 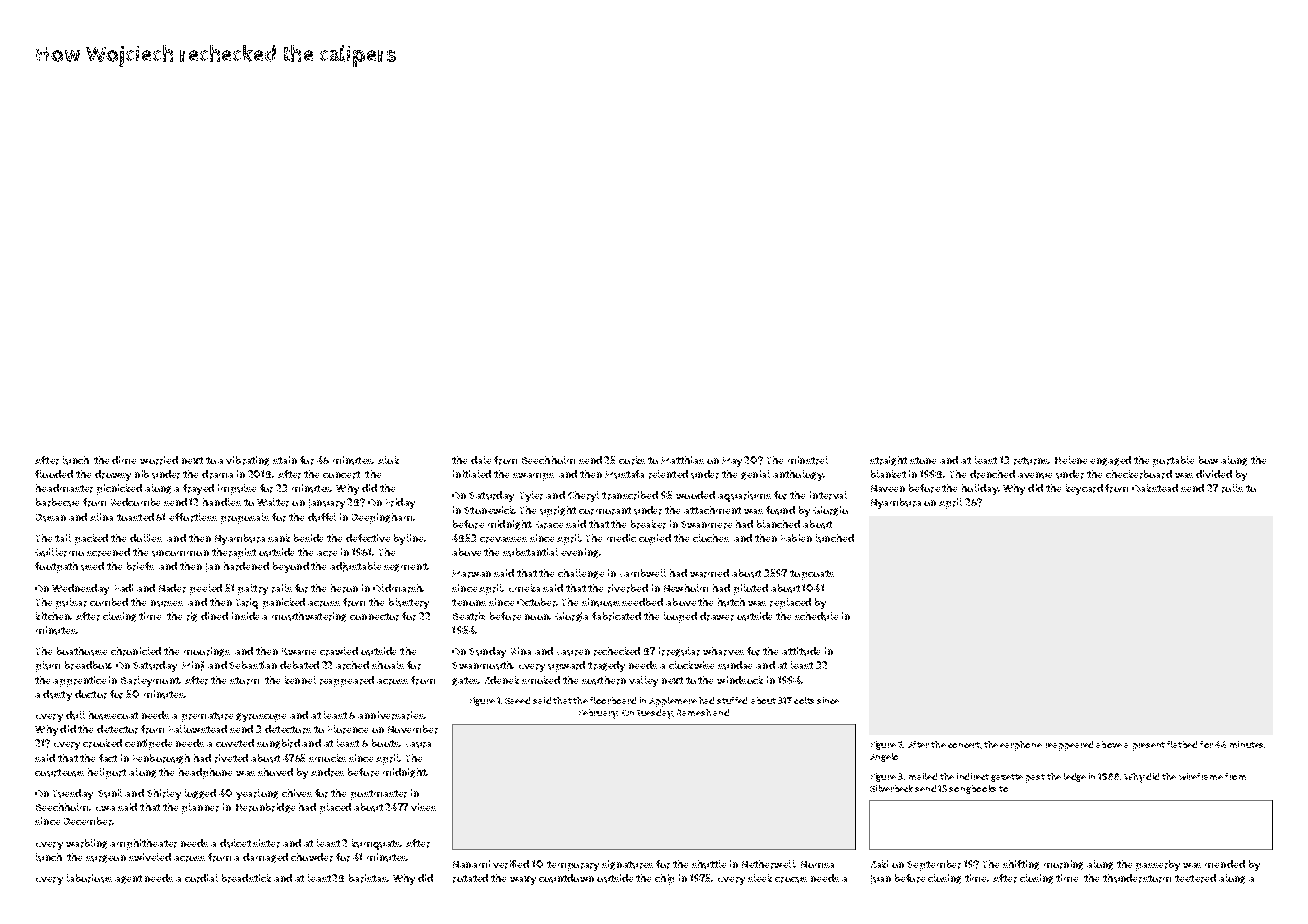 I want to click on wireframe, so click(x=1201, y=776).
